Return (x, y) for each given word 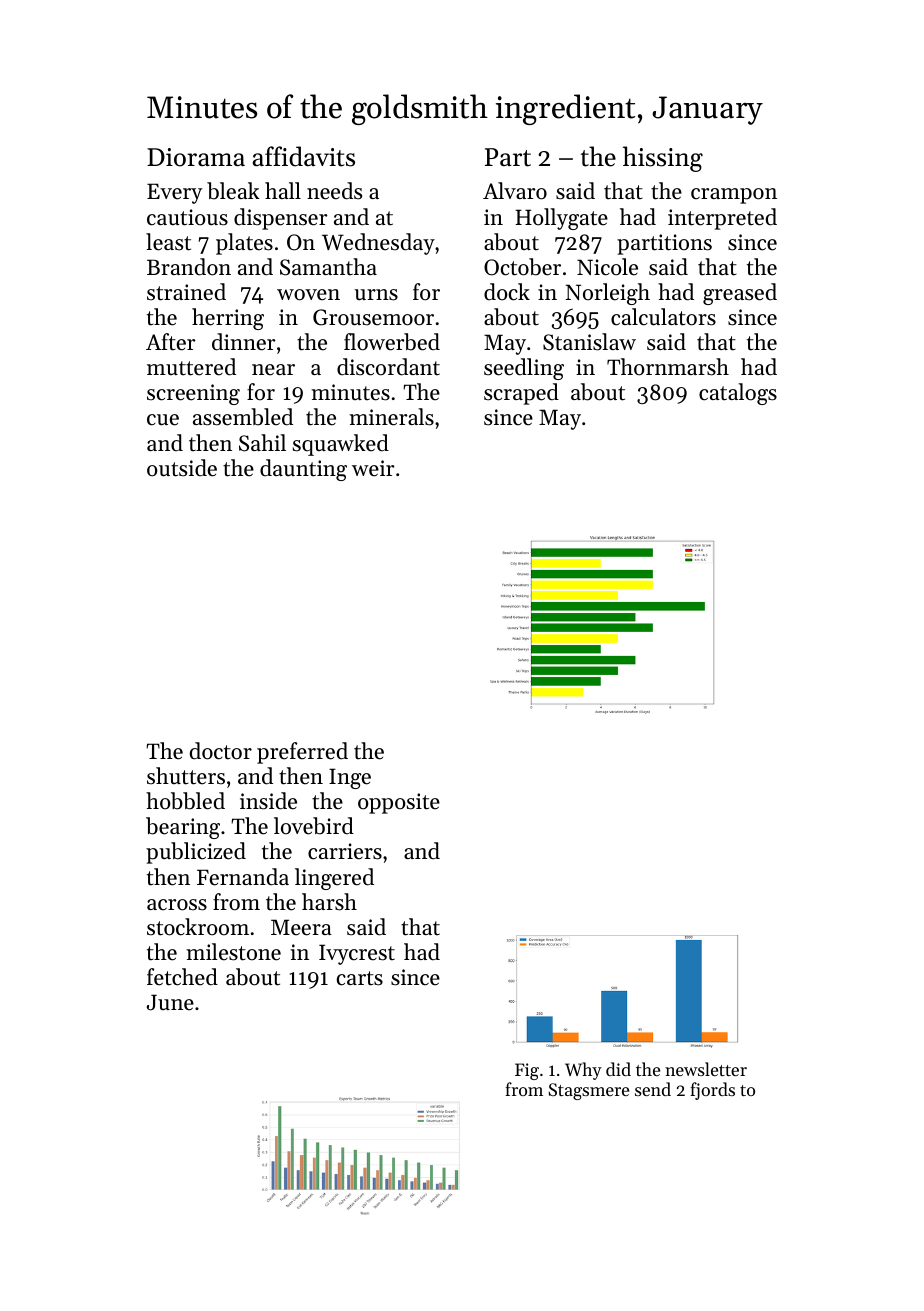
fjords (712, 1091)
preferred (302, 753)
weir (373, 468)
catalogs (738, 394)
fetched (182, 977)
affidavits (304, 156)
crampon (734, 196)
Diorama (196, 157)
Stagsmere (588, 1091)
